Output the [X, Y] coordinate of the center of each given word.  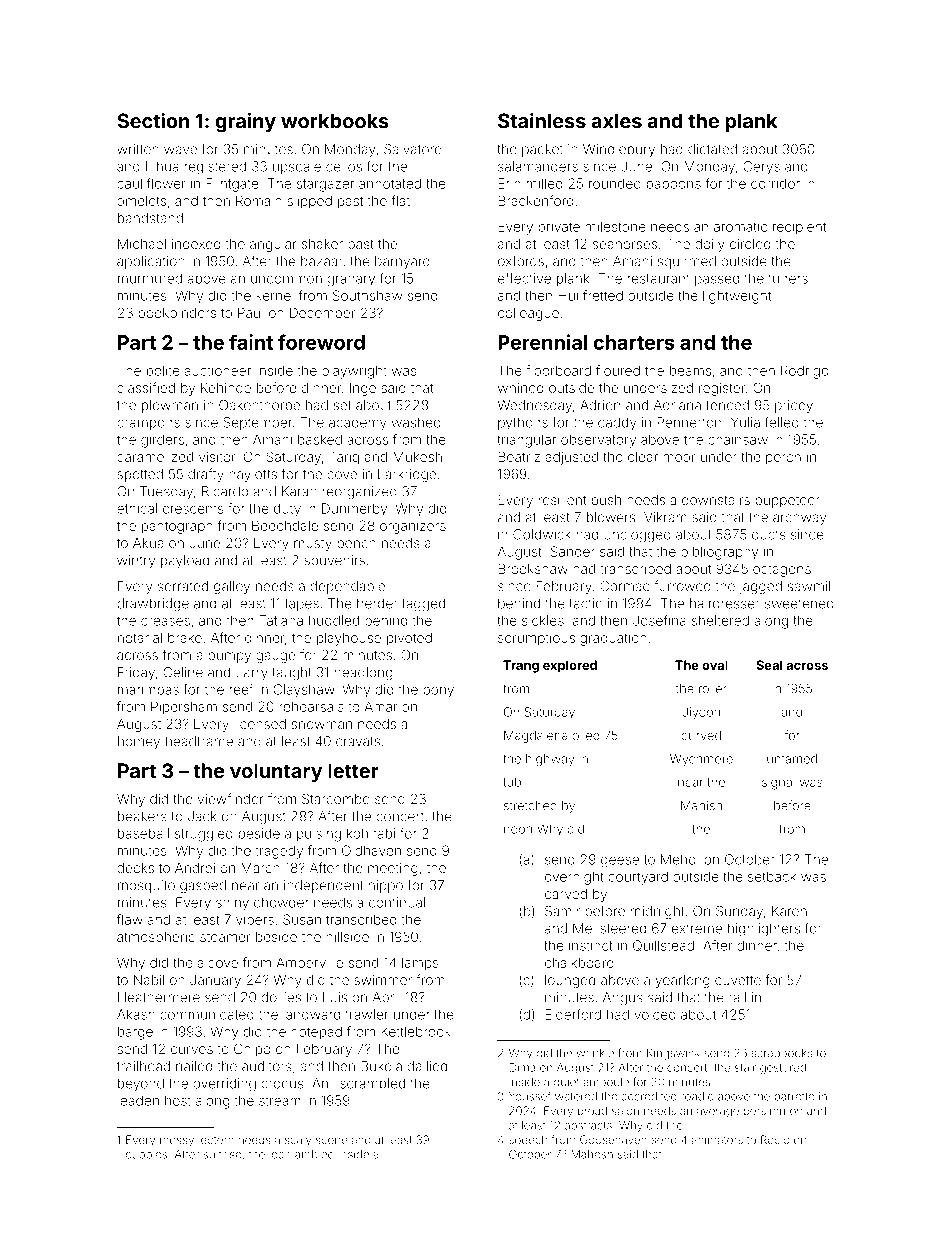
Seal [769, 665]
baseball [143, 833]
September [257, 423]
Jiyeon [701, 713]
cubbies [146, 1154]
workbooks [335, 121]
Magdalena [535, 736]
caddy [617, 424]
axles [616, 121]
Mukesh [417, 456]
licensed [260, 724]
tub [512, 782]
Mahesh [592, 1154]
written [138, 149]
